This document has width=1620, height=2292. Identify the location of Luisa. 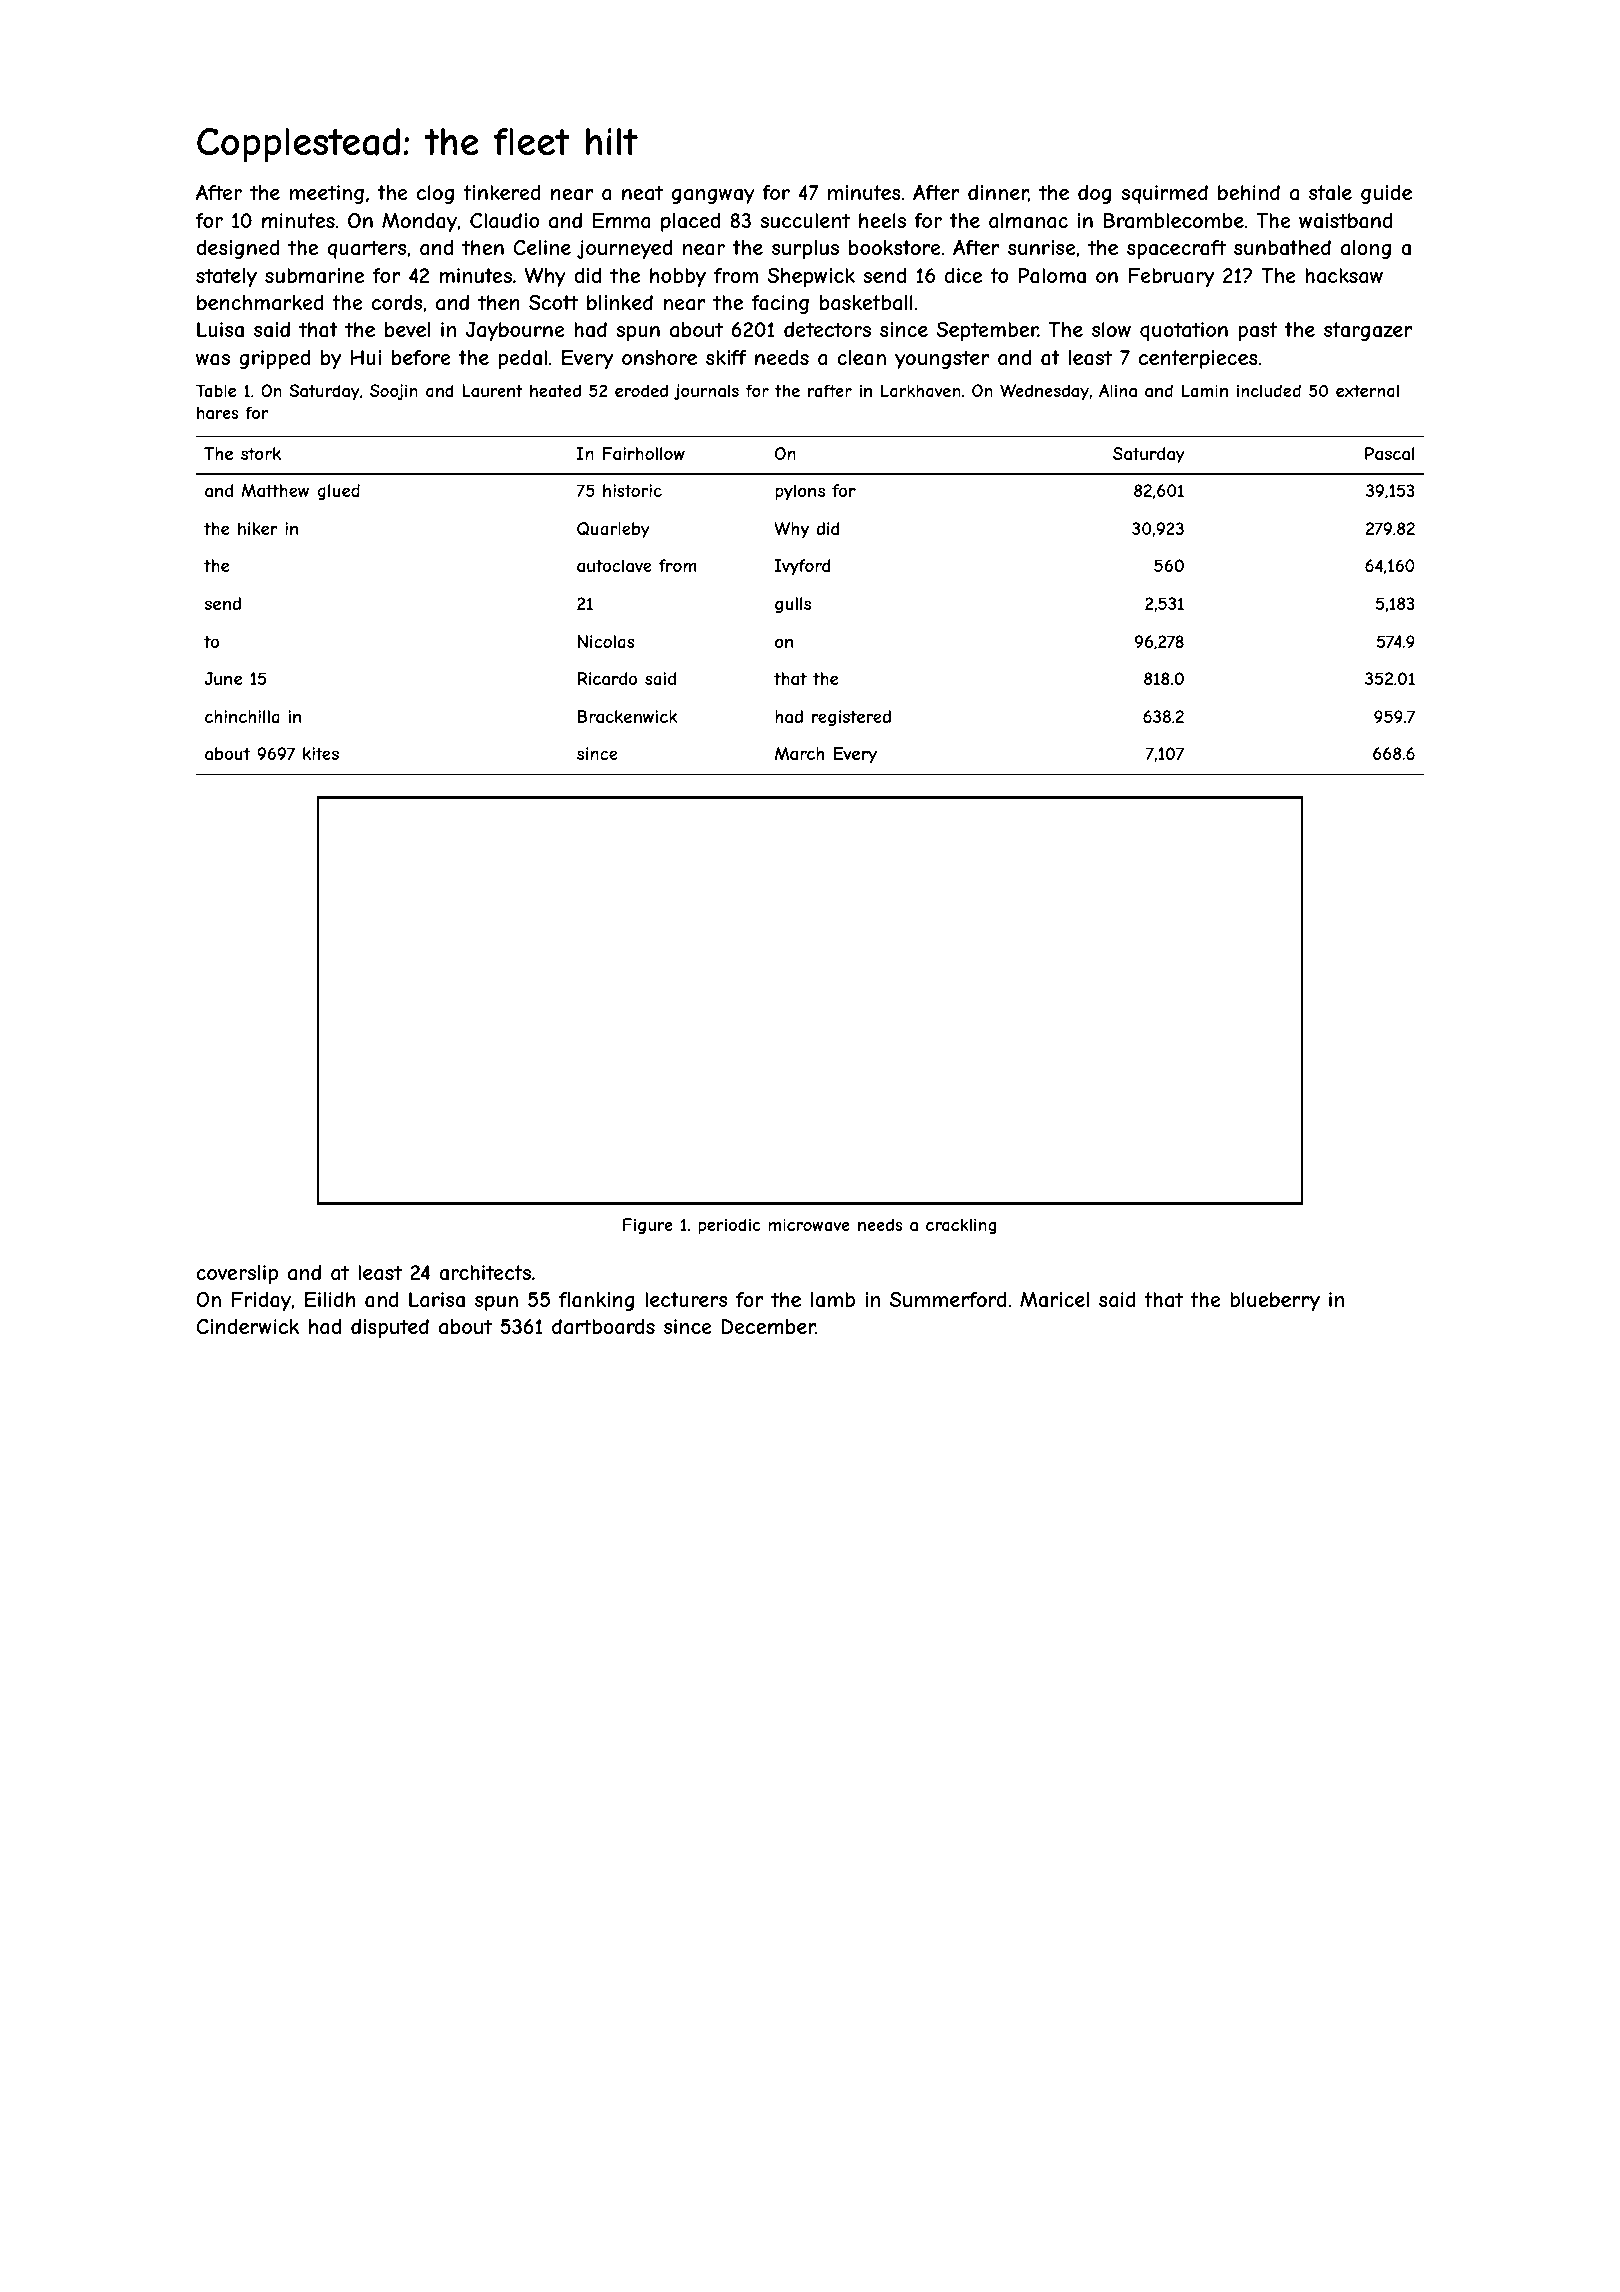
(220, 330).
